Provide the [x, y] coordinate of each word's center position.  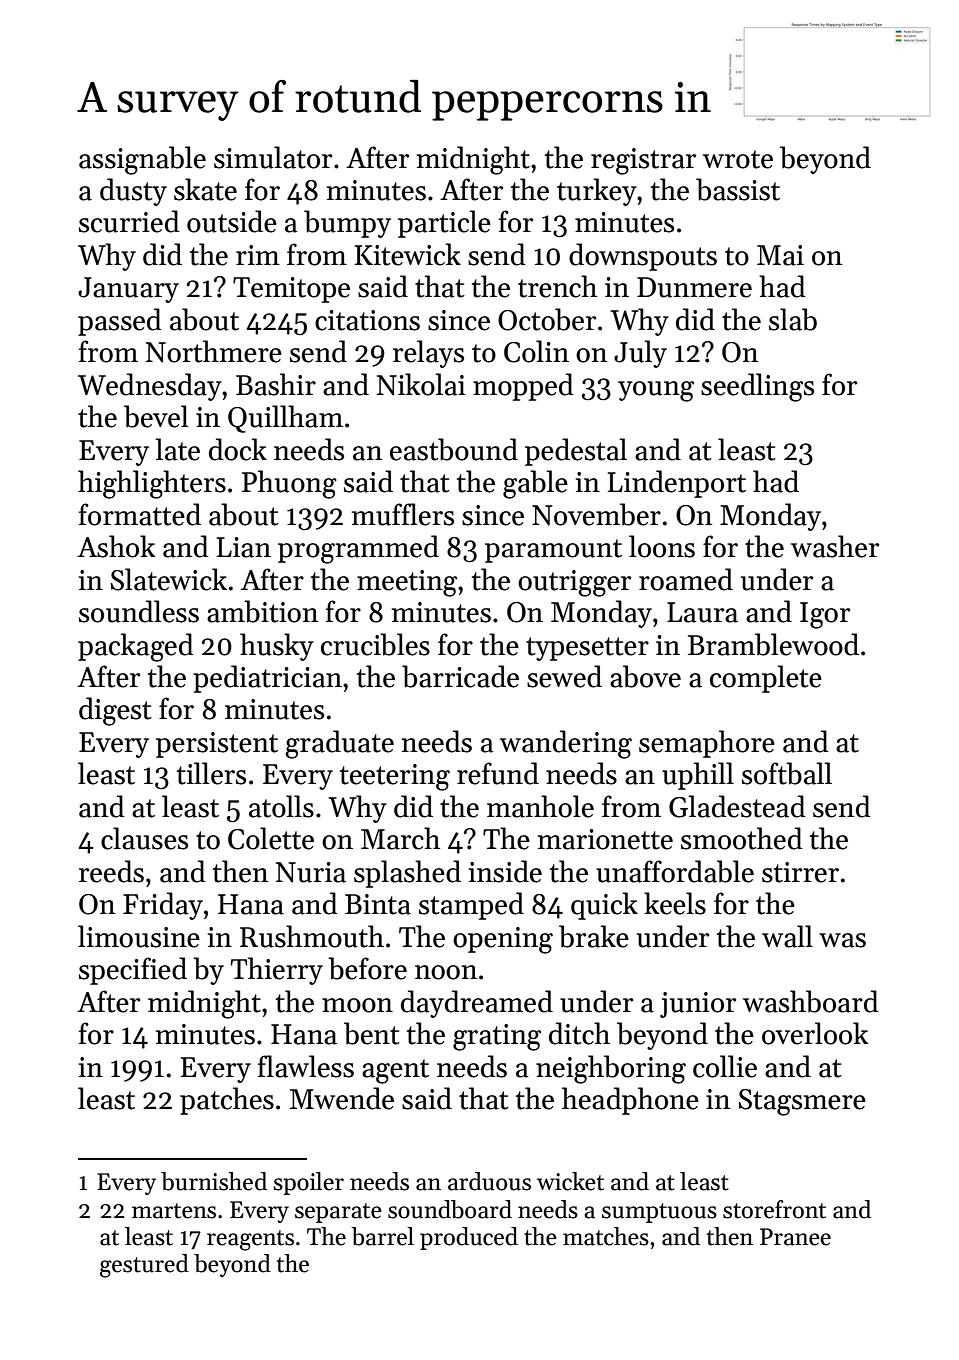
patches [227, 1101]
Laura [702, 612]
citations [367, 320]
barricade [460, 676]
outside [232, 221]
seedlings [757, 387]
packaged [136, 647]
